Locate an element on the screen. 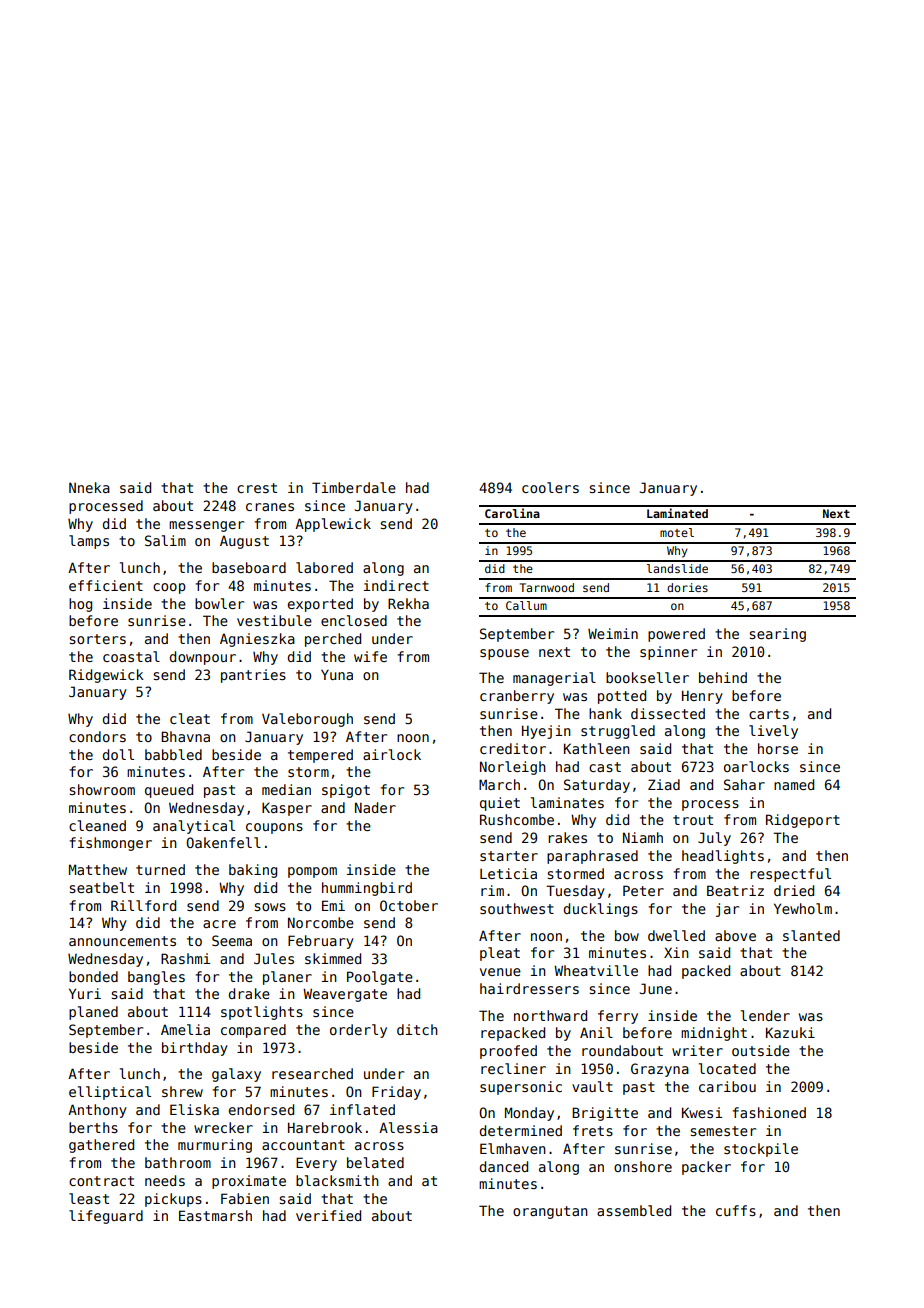 This screenshot has width=924, height=1308. Grazyna is located at coordinates (660, 1070).
